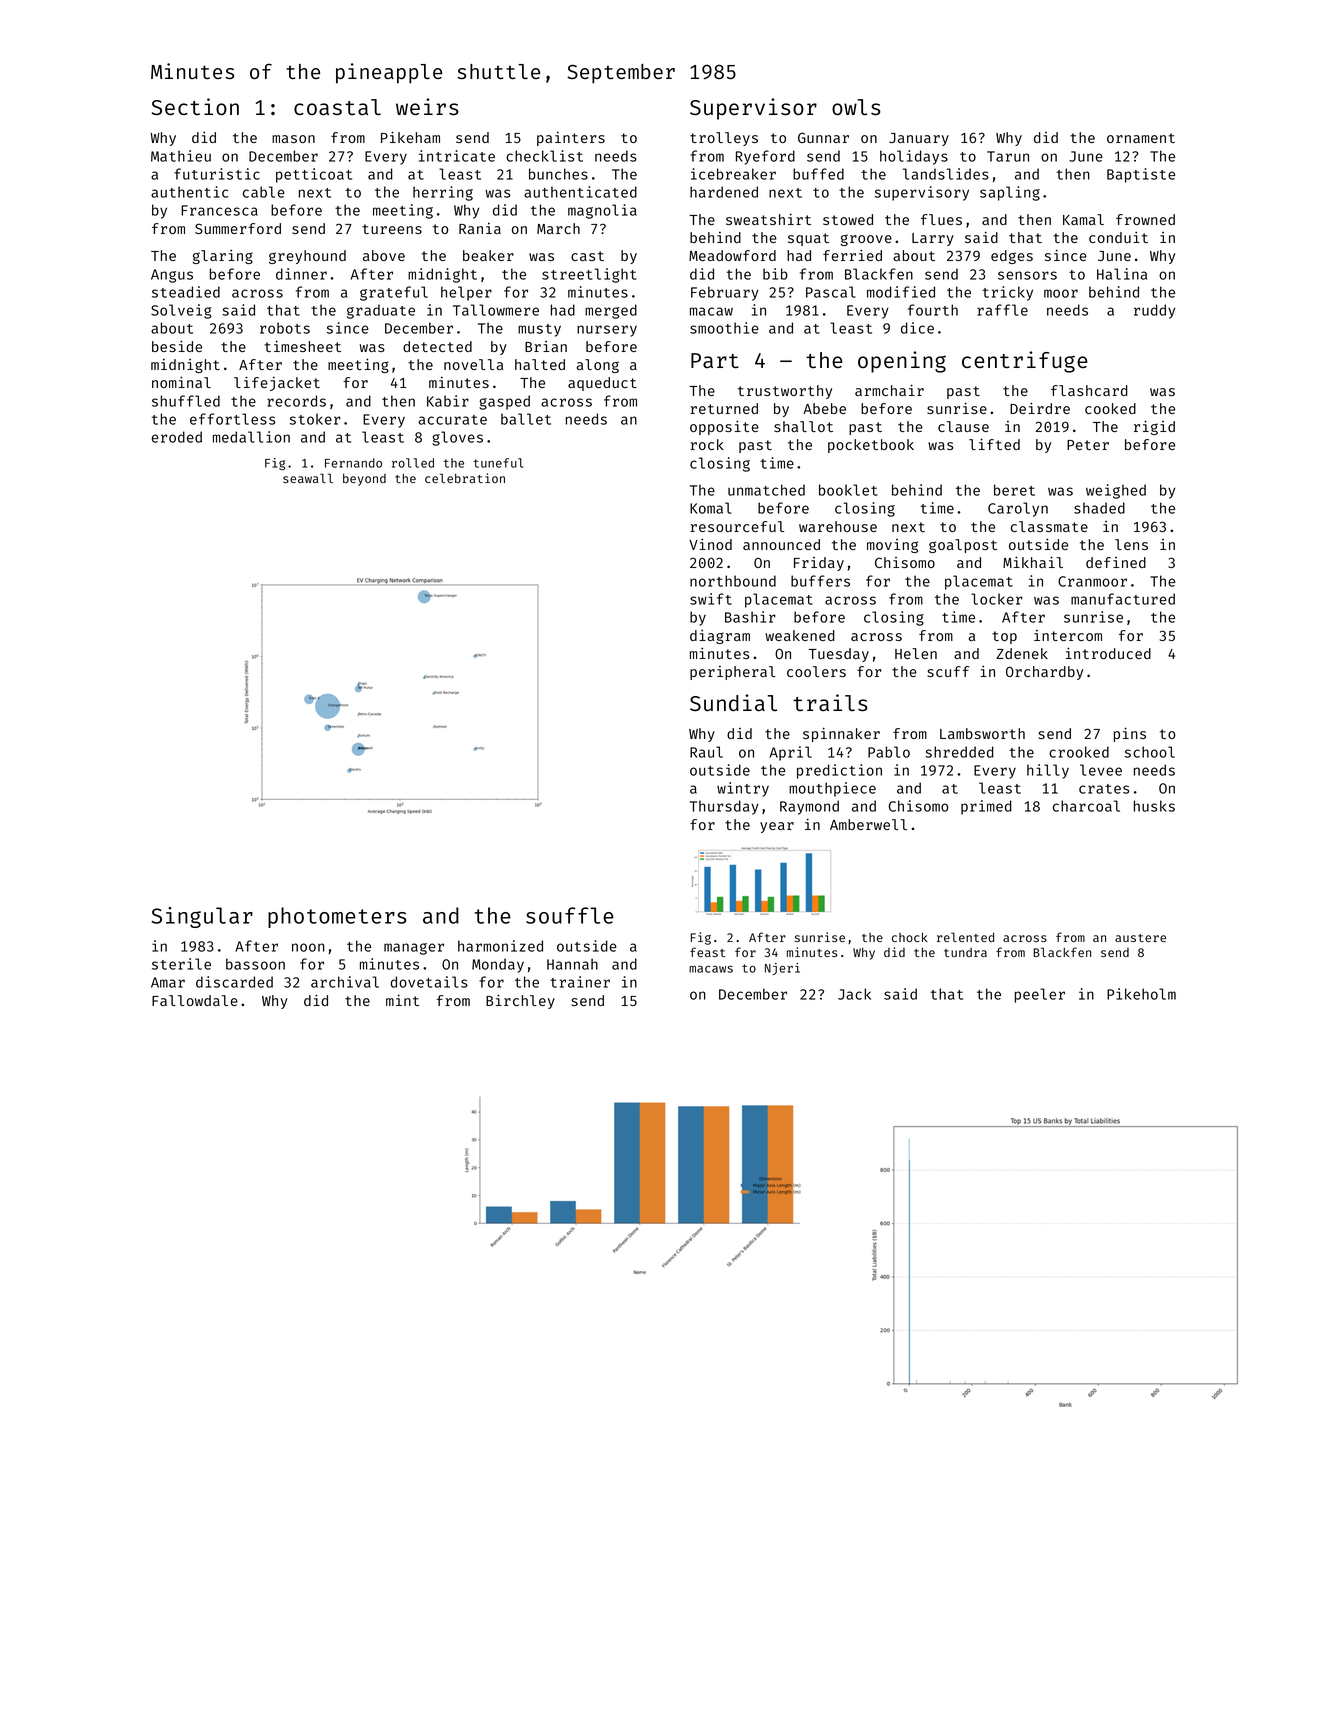  What do you see at coordinates (733, 673) in the screenshot?
I see `peripheral` at bounding box center [733, 673].
